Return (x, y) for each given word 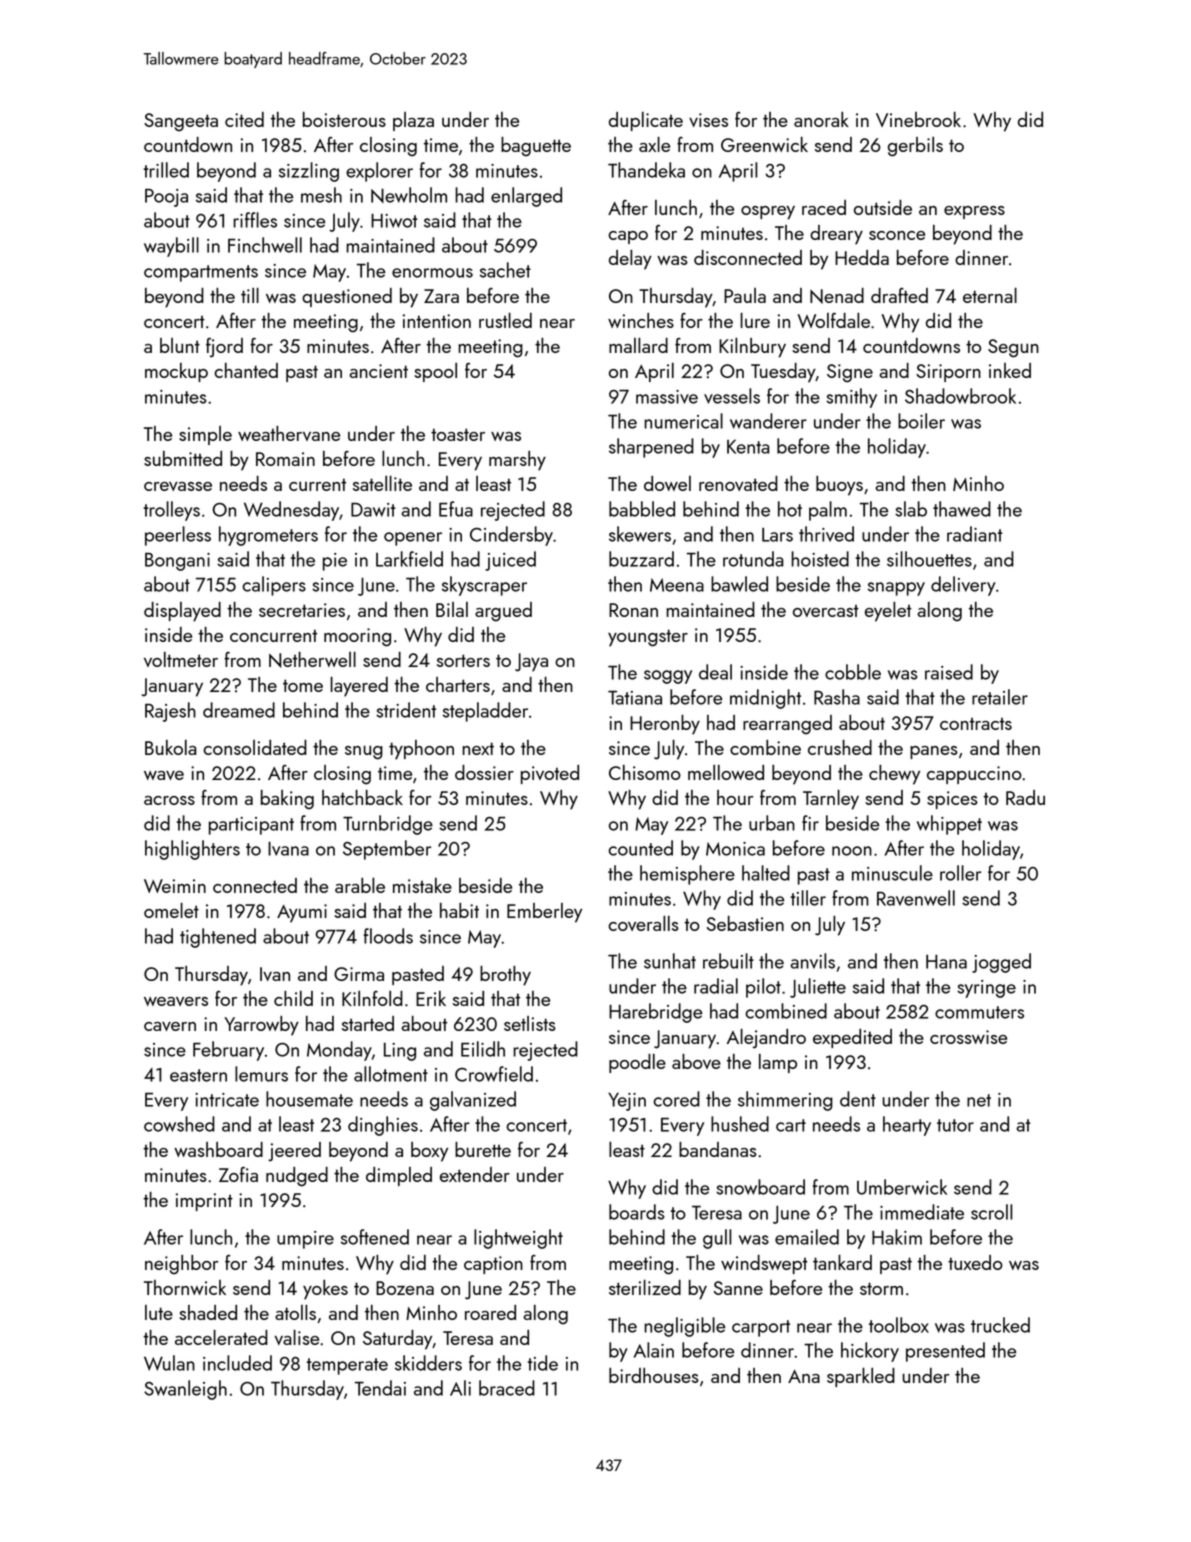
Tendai (380, 1388)
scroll (991, 1212)
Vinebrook (918, 119)
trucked (1000, 1325)
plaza (413, 121)
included (237, 1363)
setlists (530, 1023)
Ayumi (302, 913)
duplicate (646, 121)
